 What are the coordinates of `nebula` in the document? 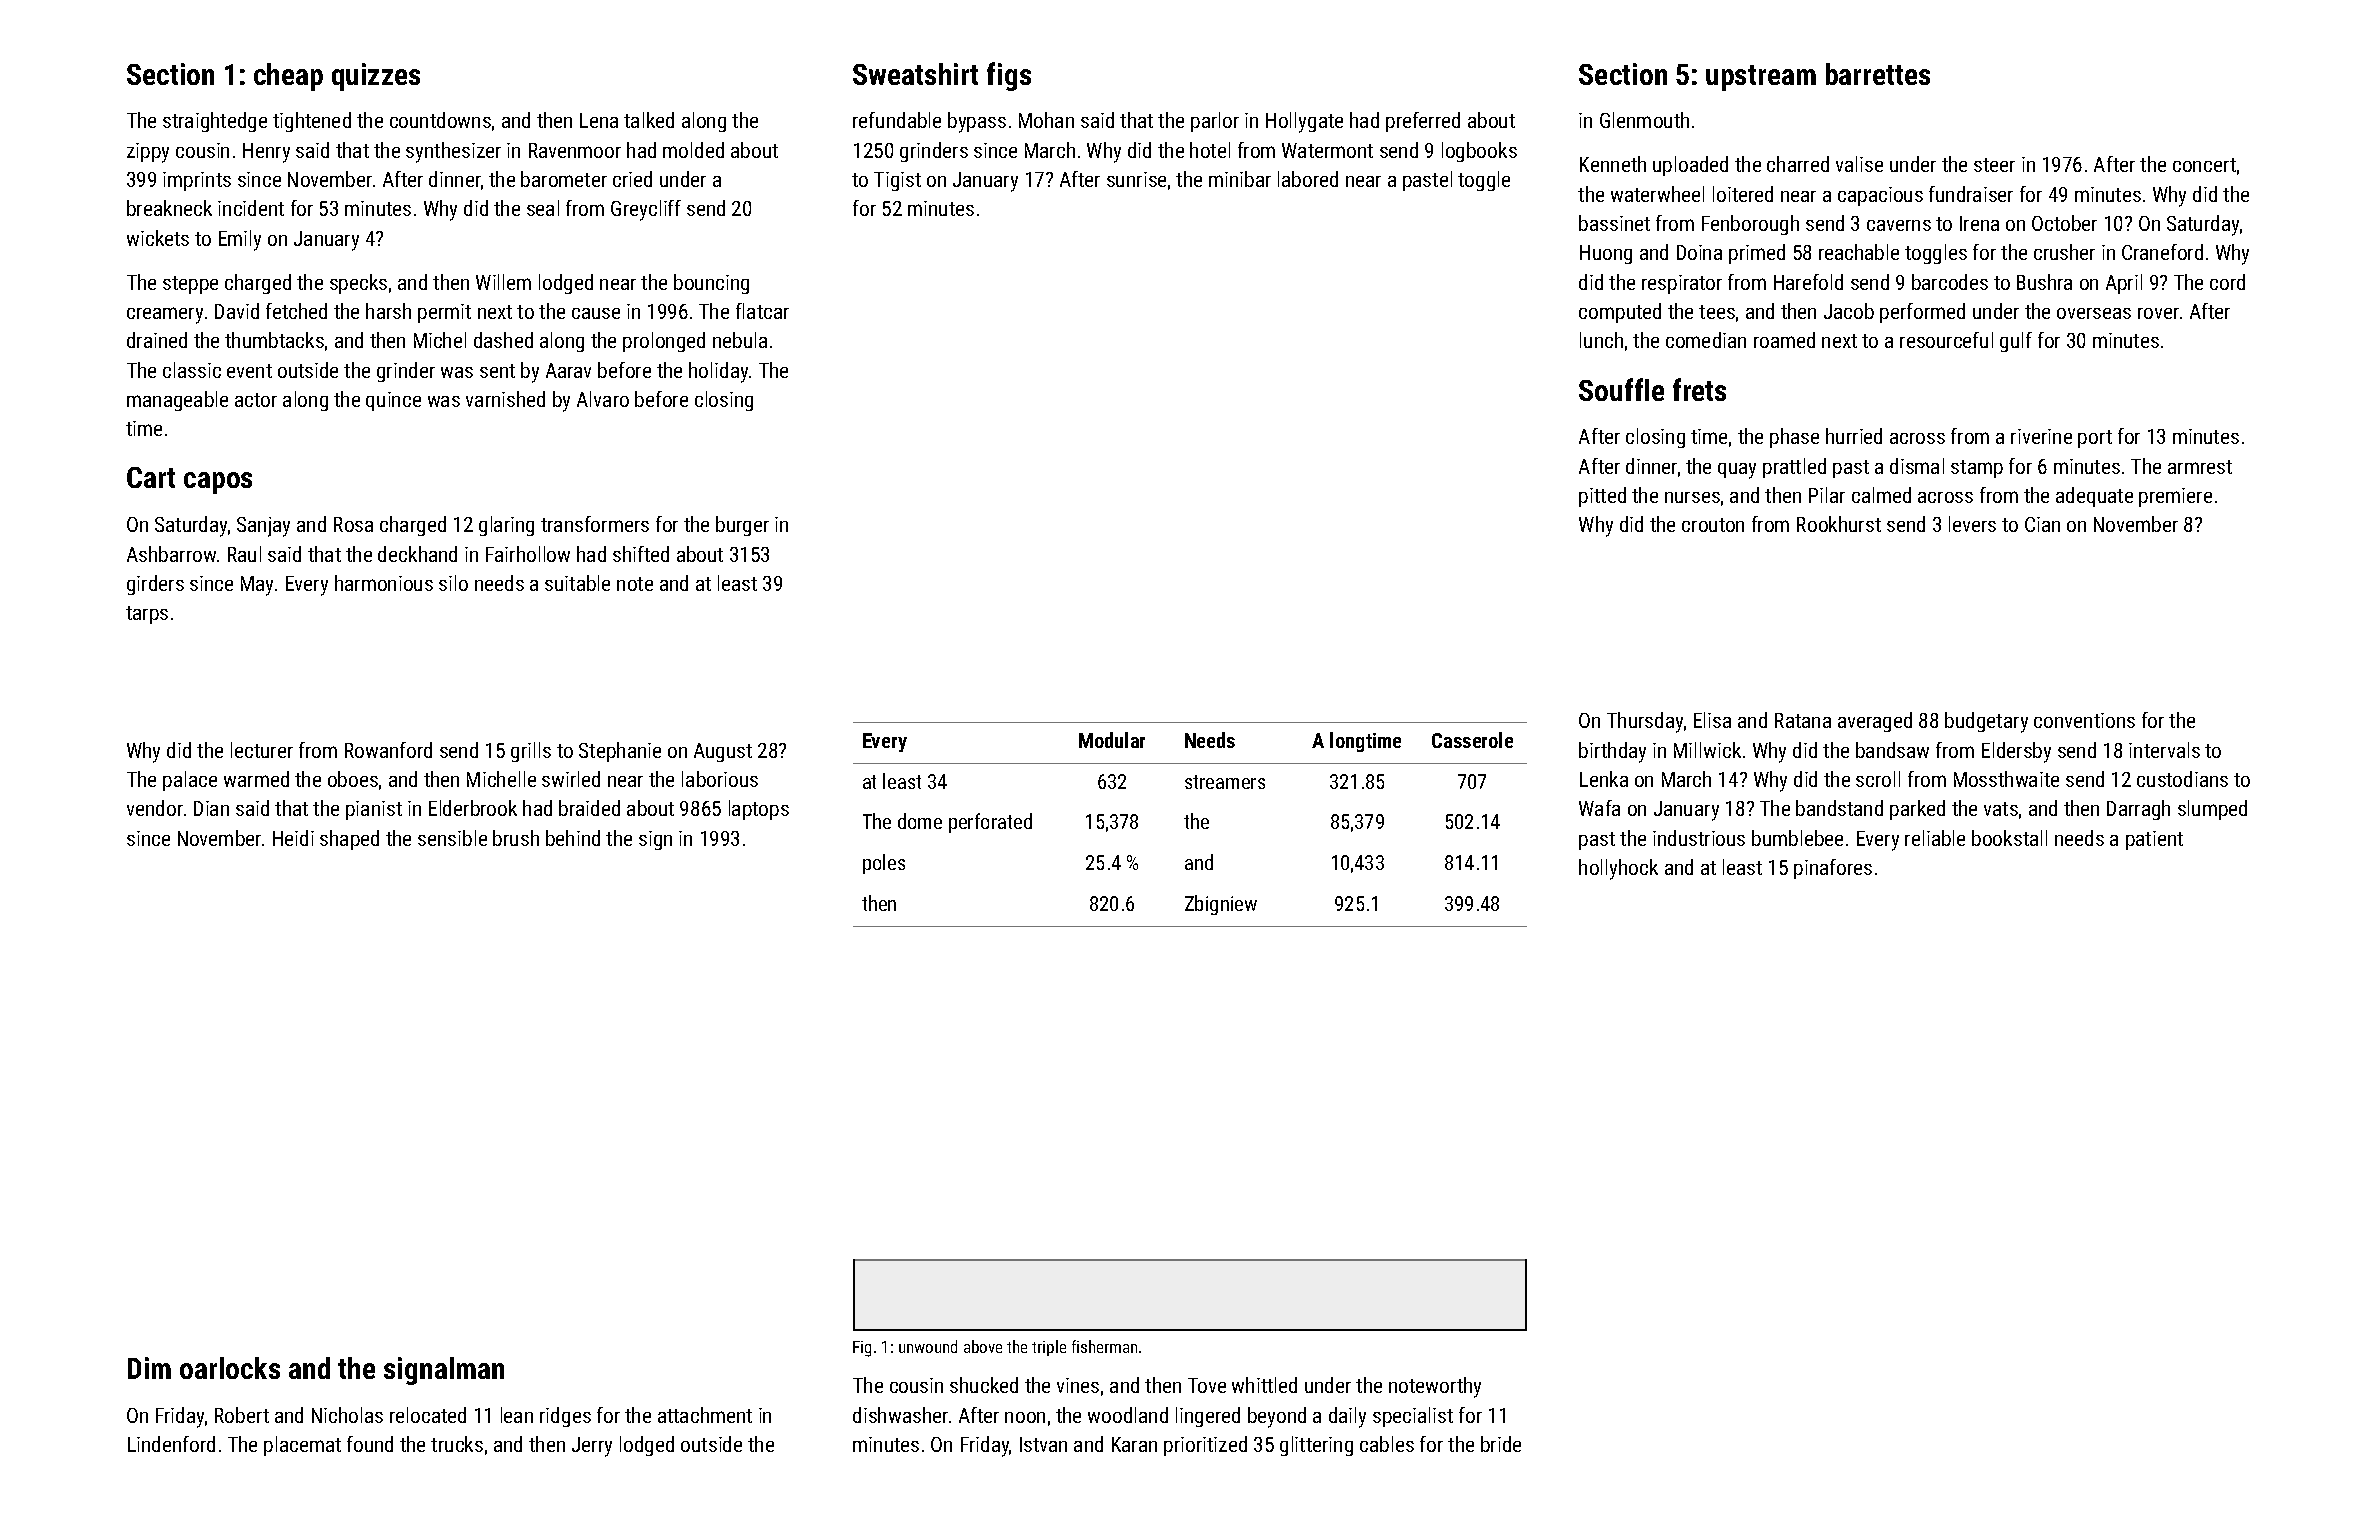 It's located at (740, 340).
